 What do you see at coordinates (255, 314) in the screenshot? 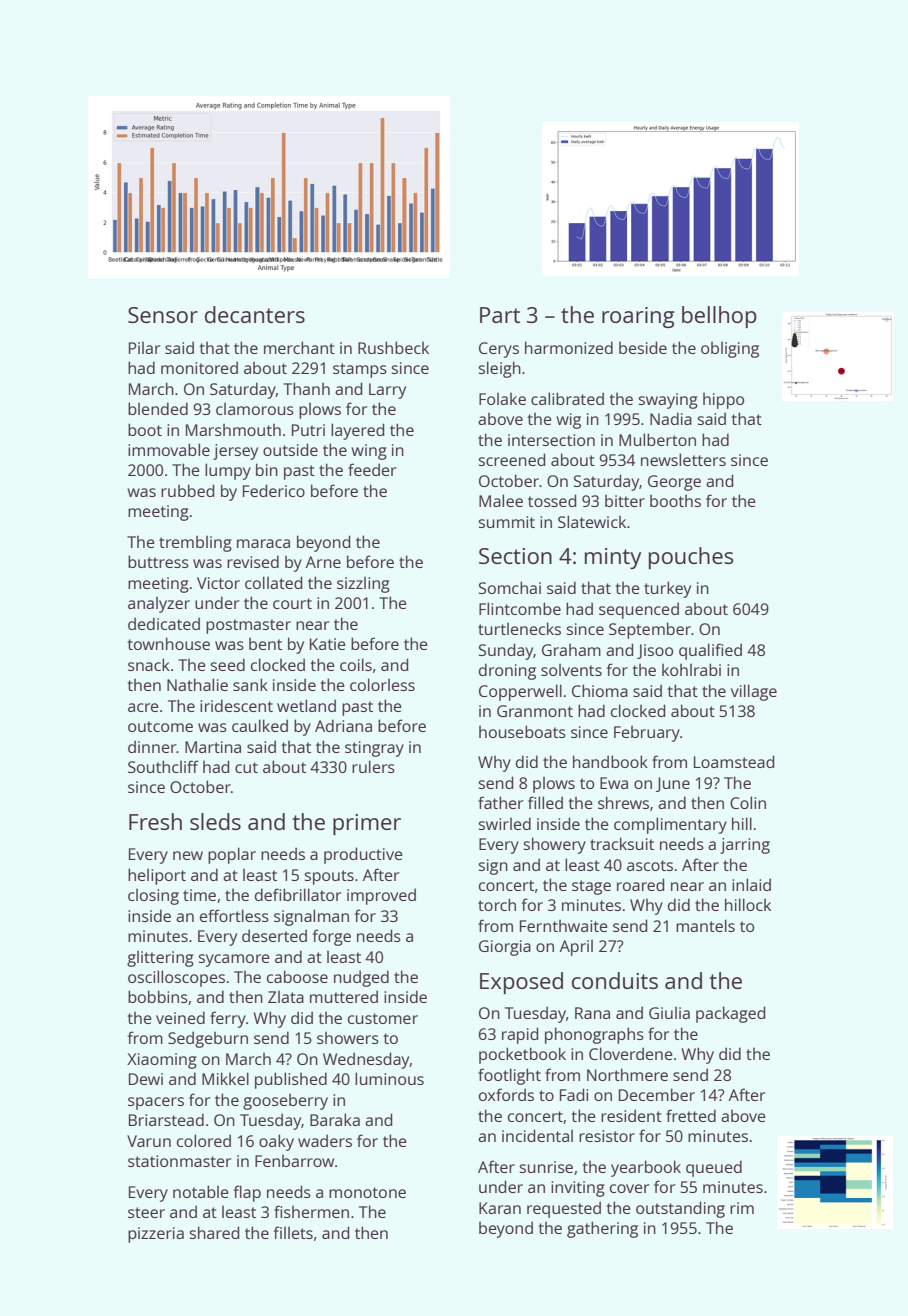
I see `decanters` at bounding box center [255, 314].
